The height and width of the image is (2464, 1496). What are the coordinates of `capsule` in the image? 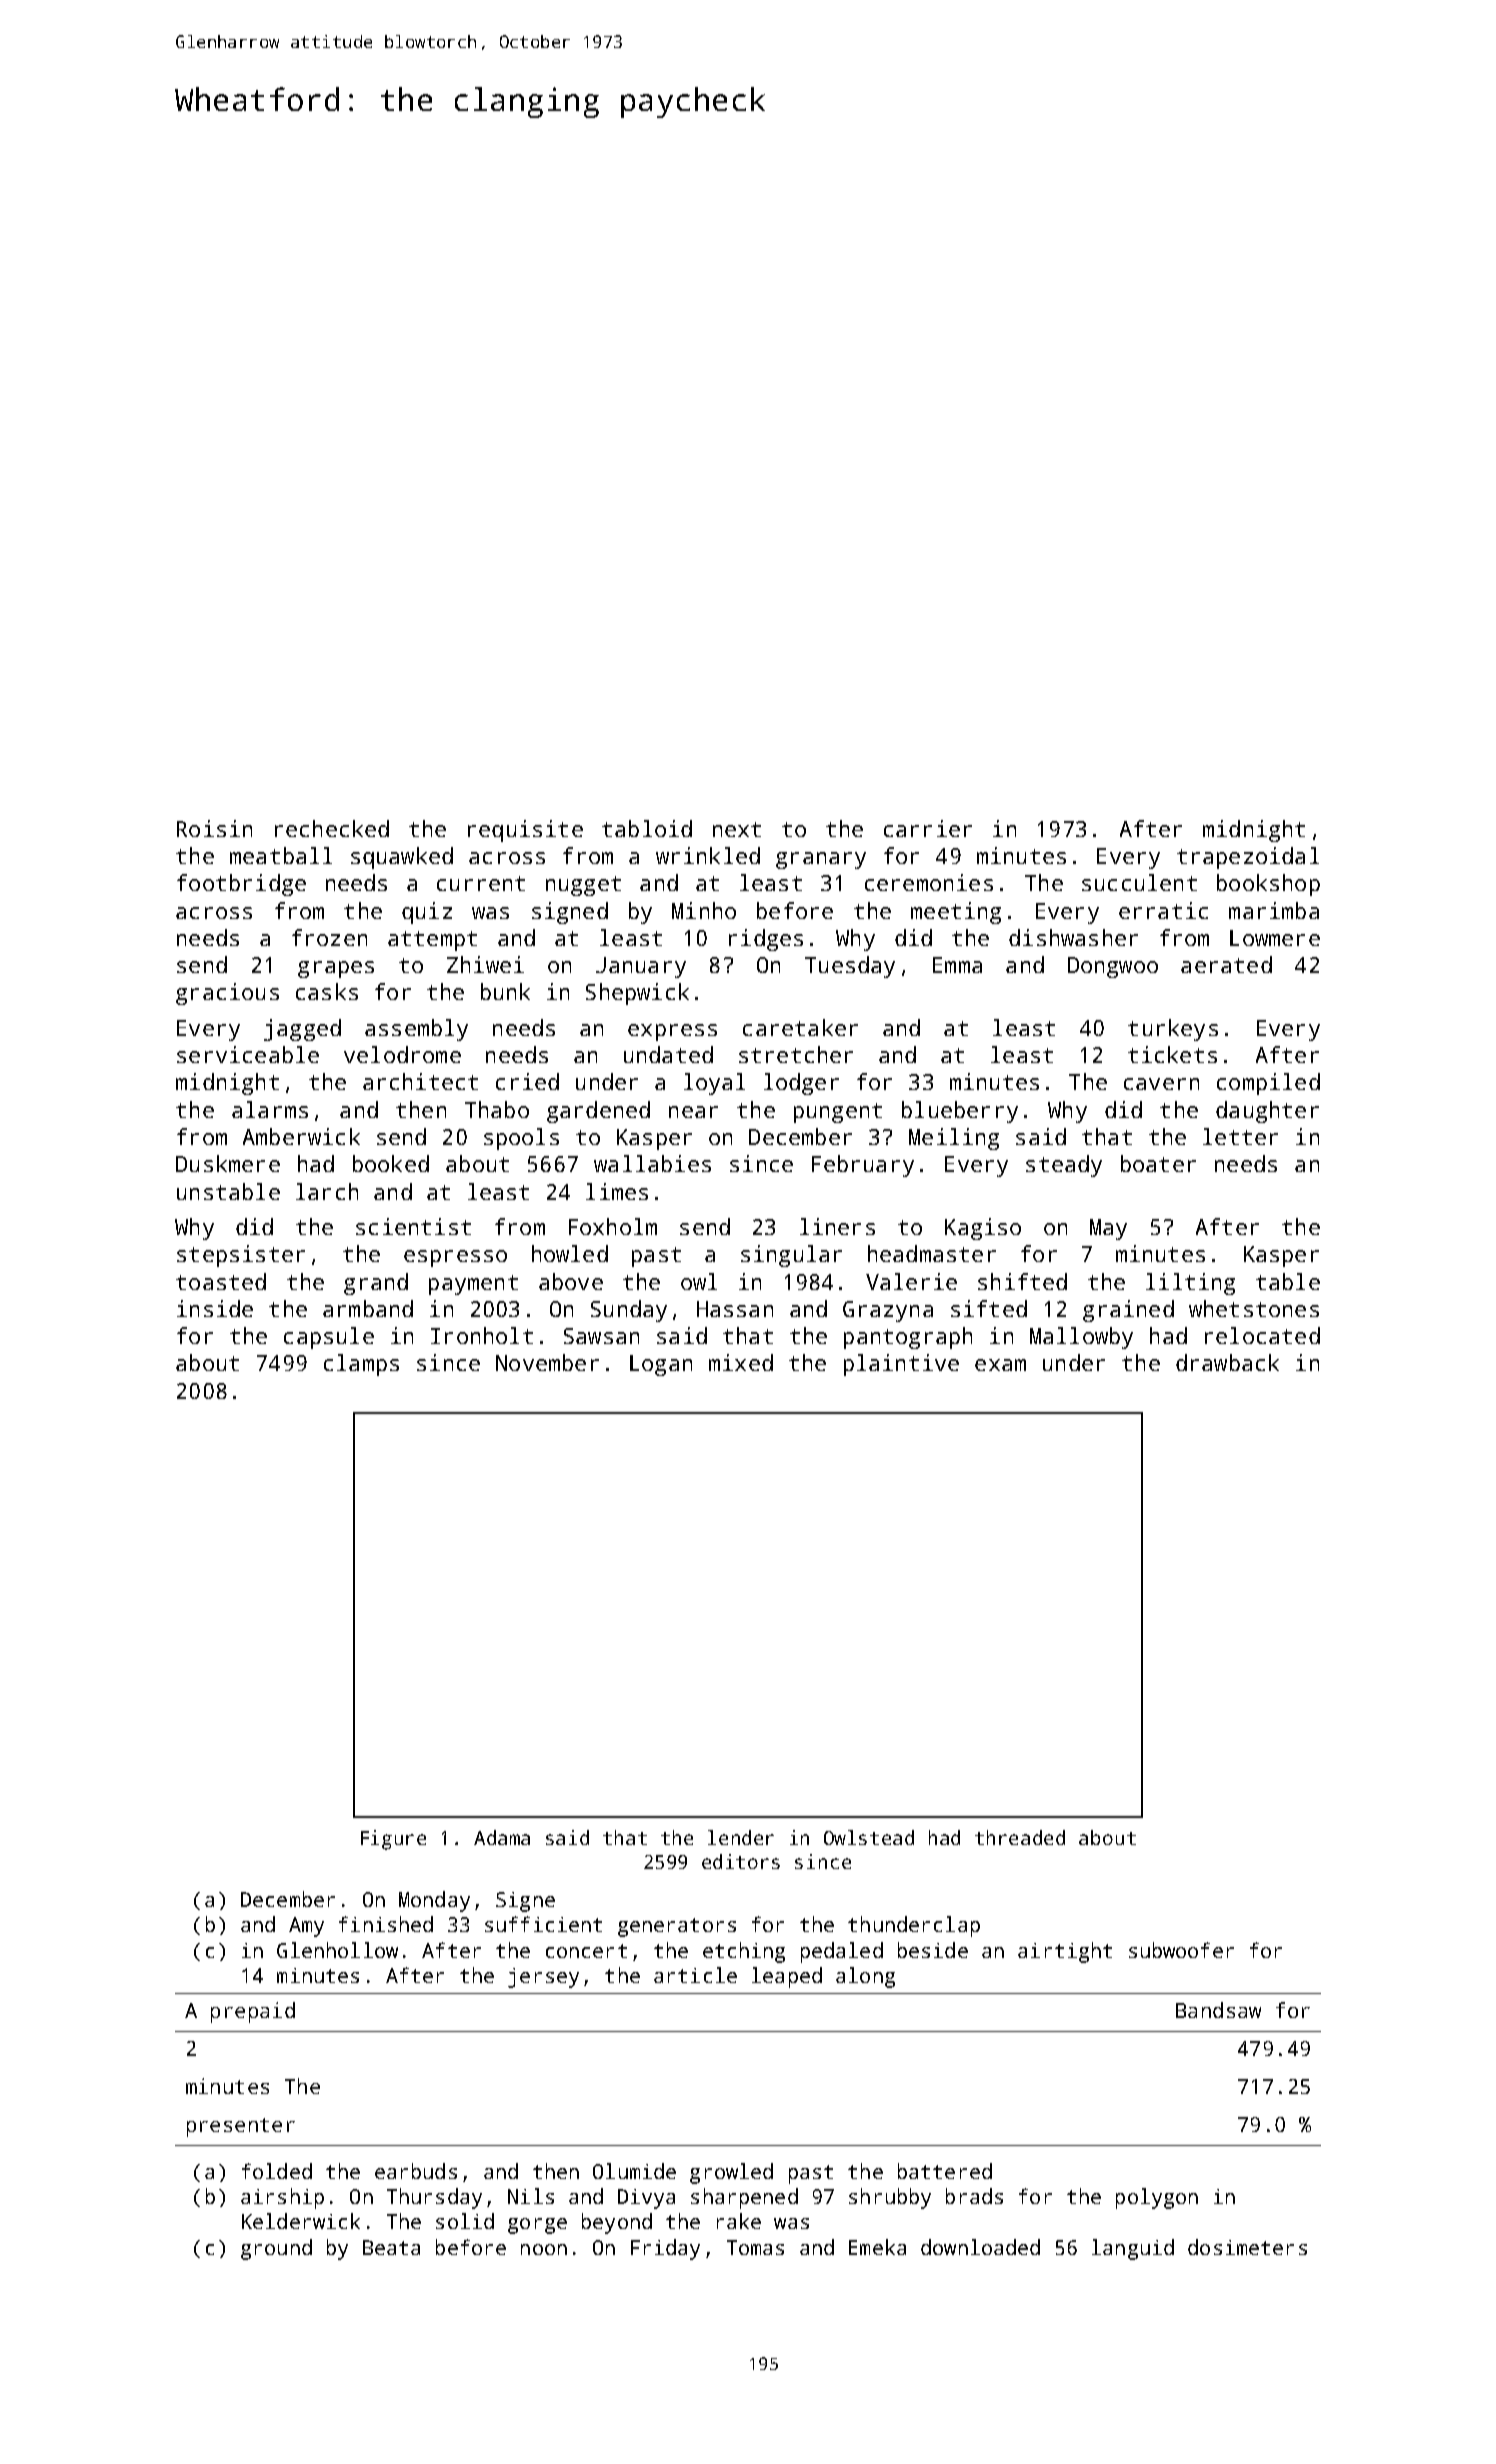 It's located at (329, 1338).
